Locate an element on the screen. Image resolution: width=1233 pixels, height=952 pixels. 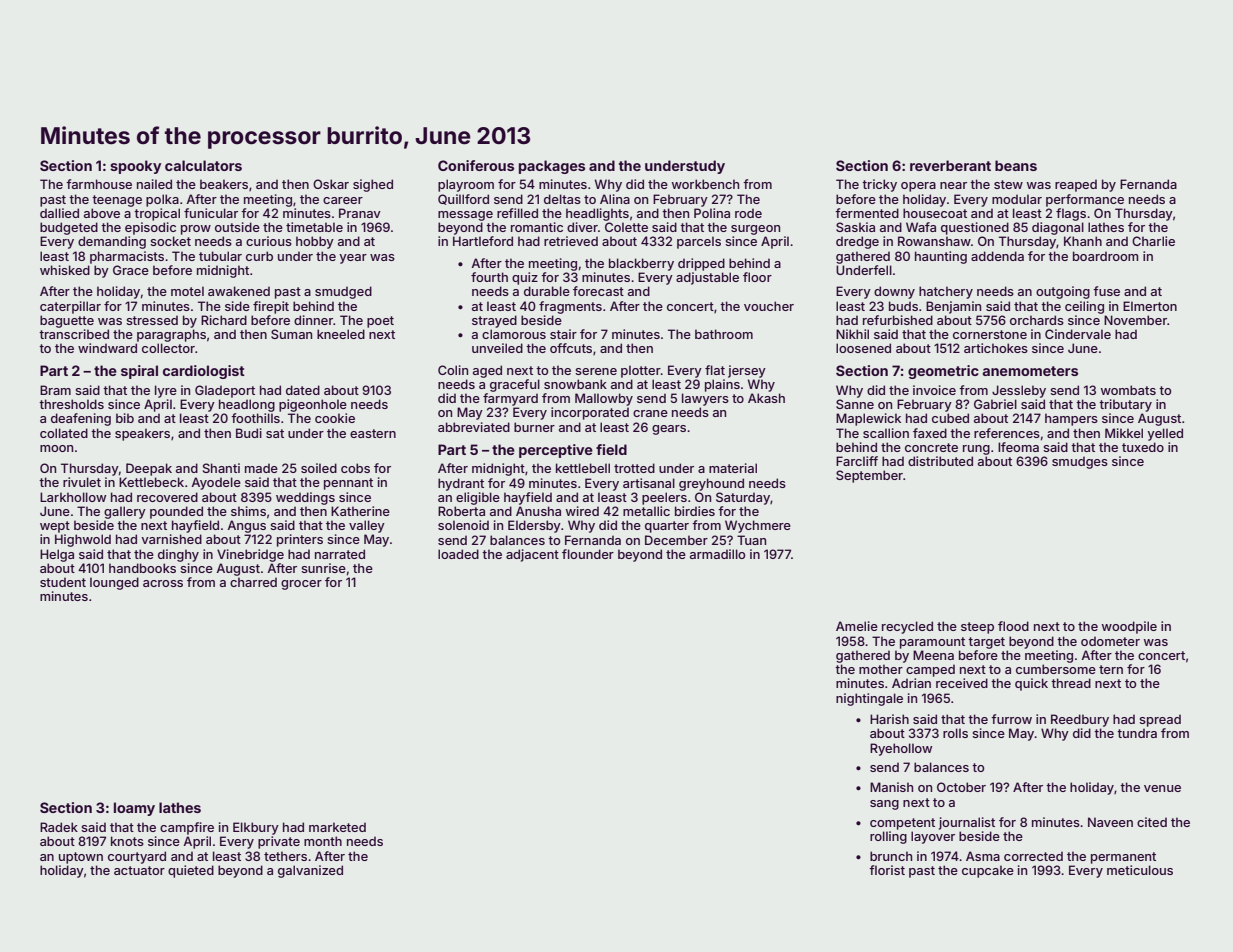
Wychmere is located at coordinates (758, 526).
